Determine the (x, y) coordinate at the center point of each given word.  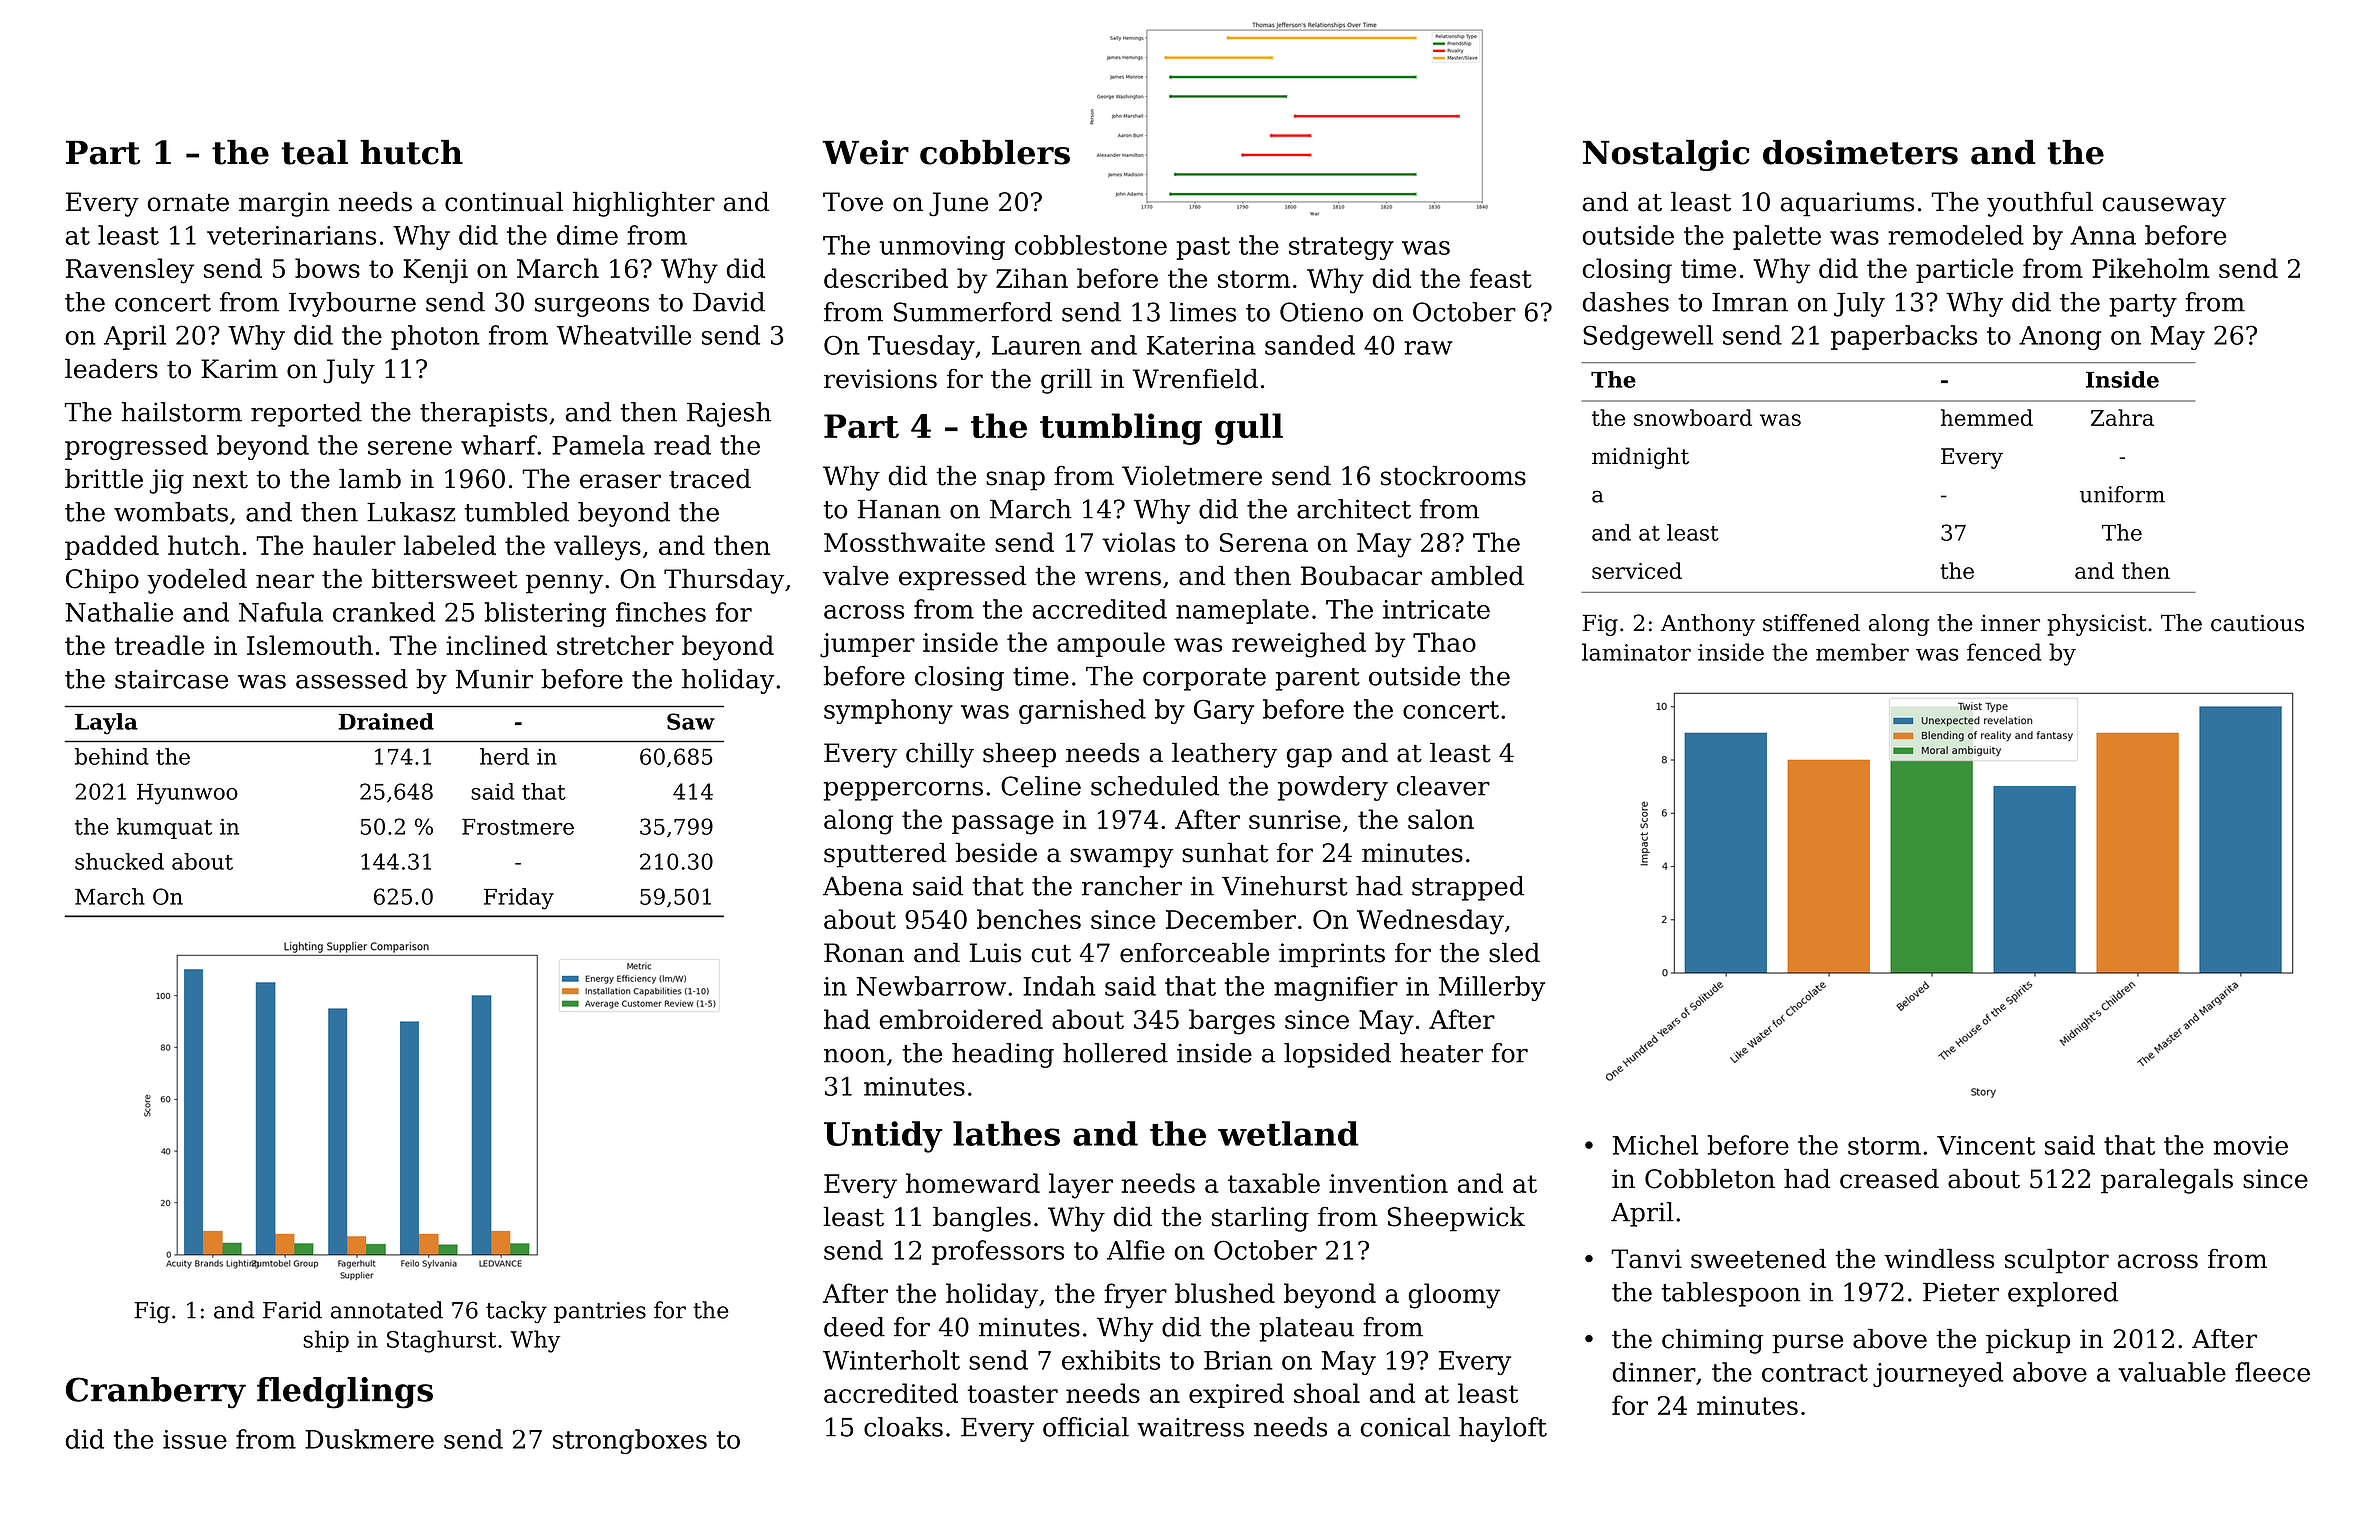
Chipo (102, 581)
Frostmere (518, 827)
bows (327, 268)
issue (195, 1439)
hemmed (1987, 417)
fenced (2004, 652)
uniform (2122, 494)
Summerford (973, 312)
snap (1015, 481)
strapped (1468, 888)
